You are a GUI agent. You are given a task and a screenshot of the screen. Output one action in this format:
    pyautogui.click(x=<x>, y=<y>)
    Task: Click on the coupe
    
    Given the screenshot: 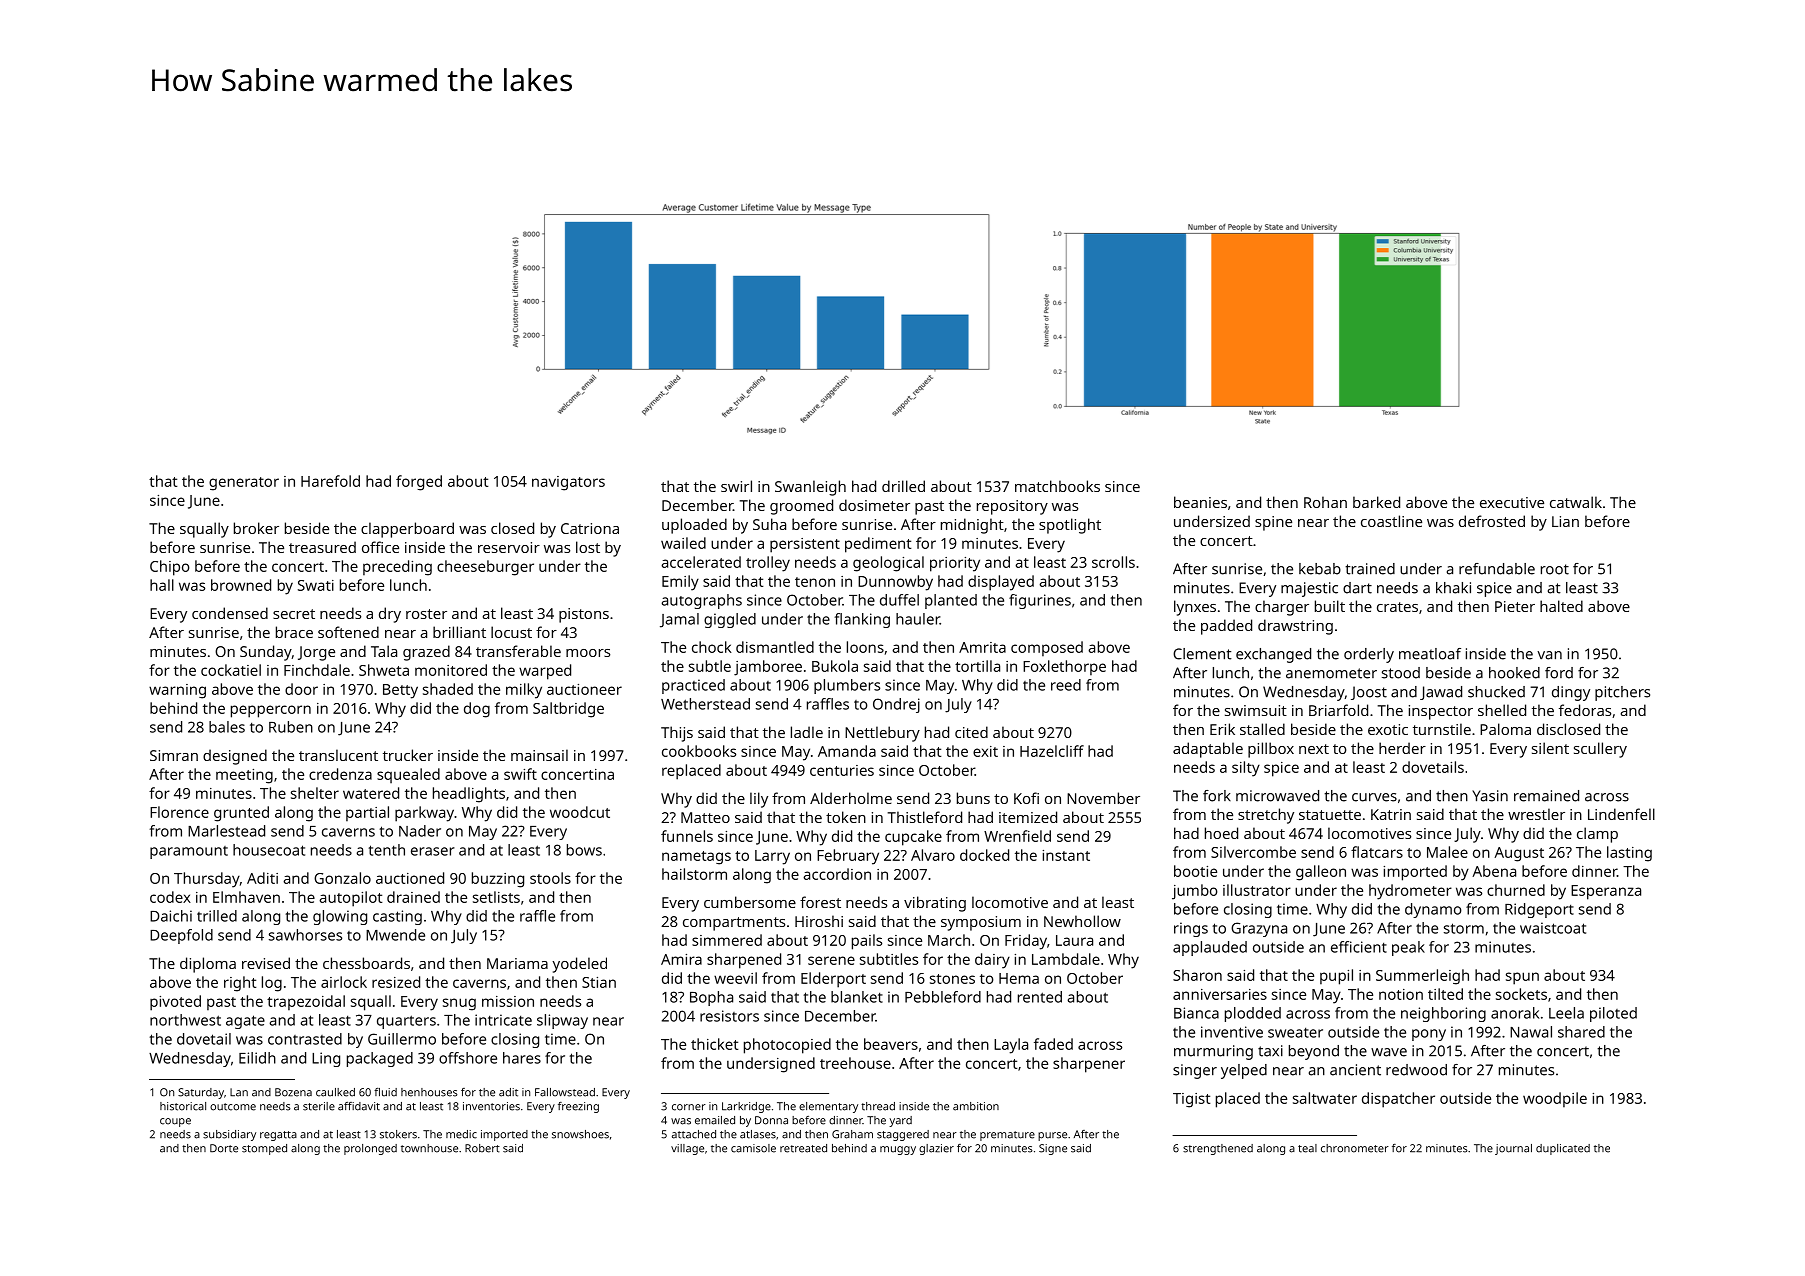 What is the action you would take?
    pyautogui.click(x=175, y=1122)
